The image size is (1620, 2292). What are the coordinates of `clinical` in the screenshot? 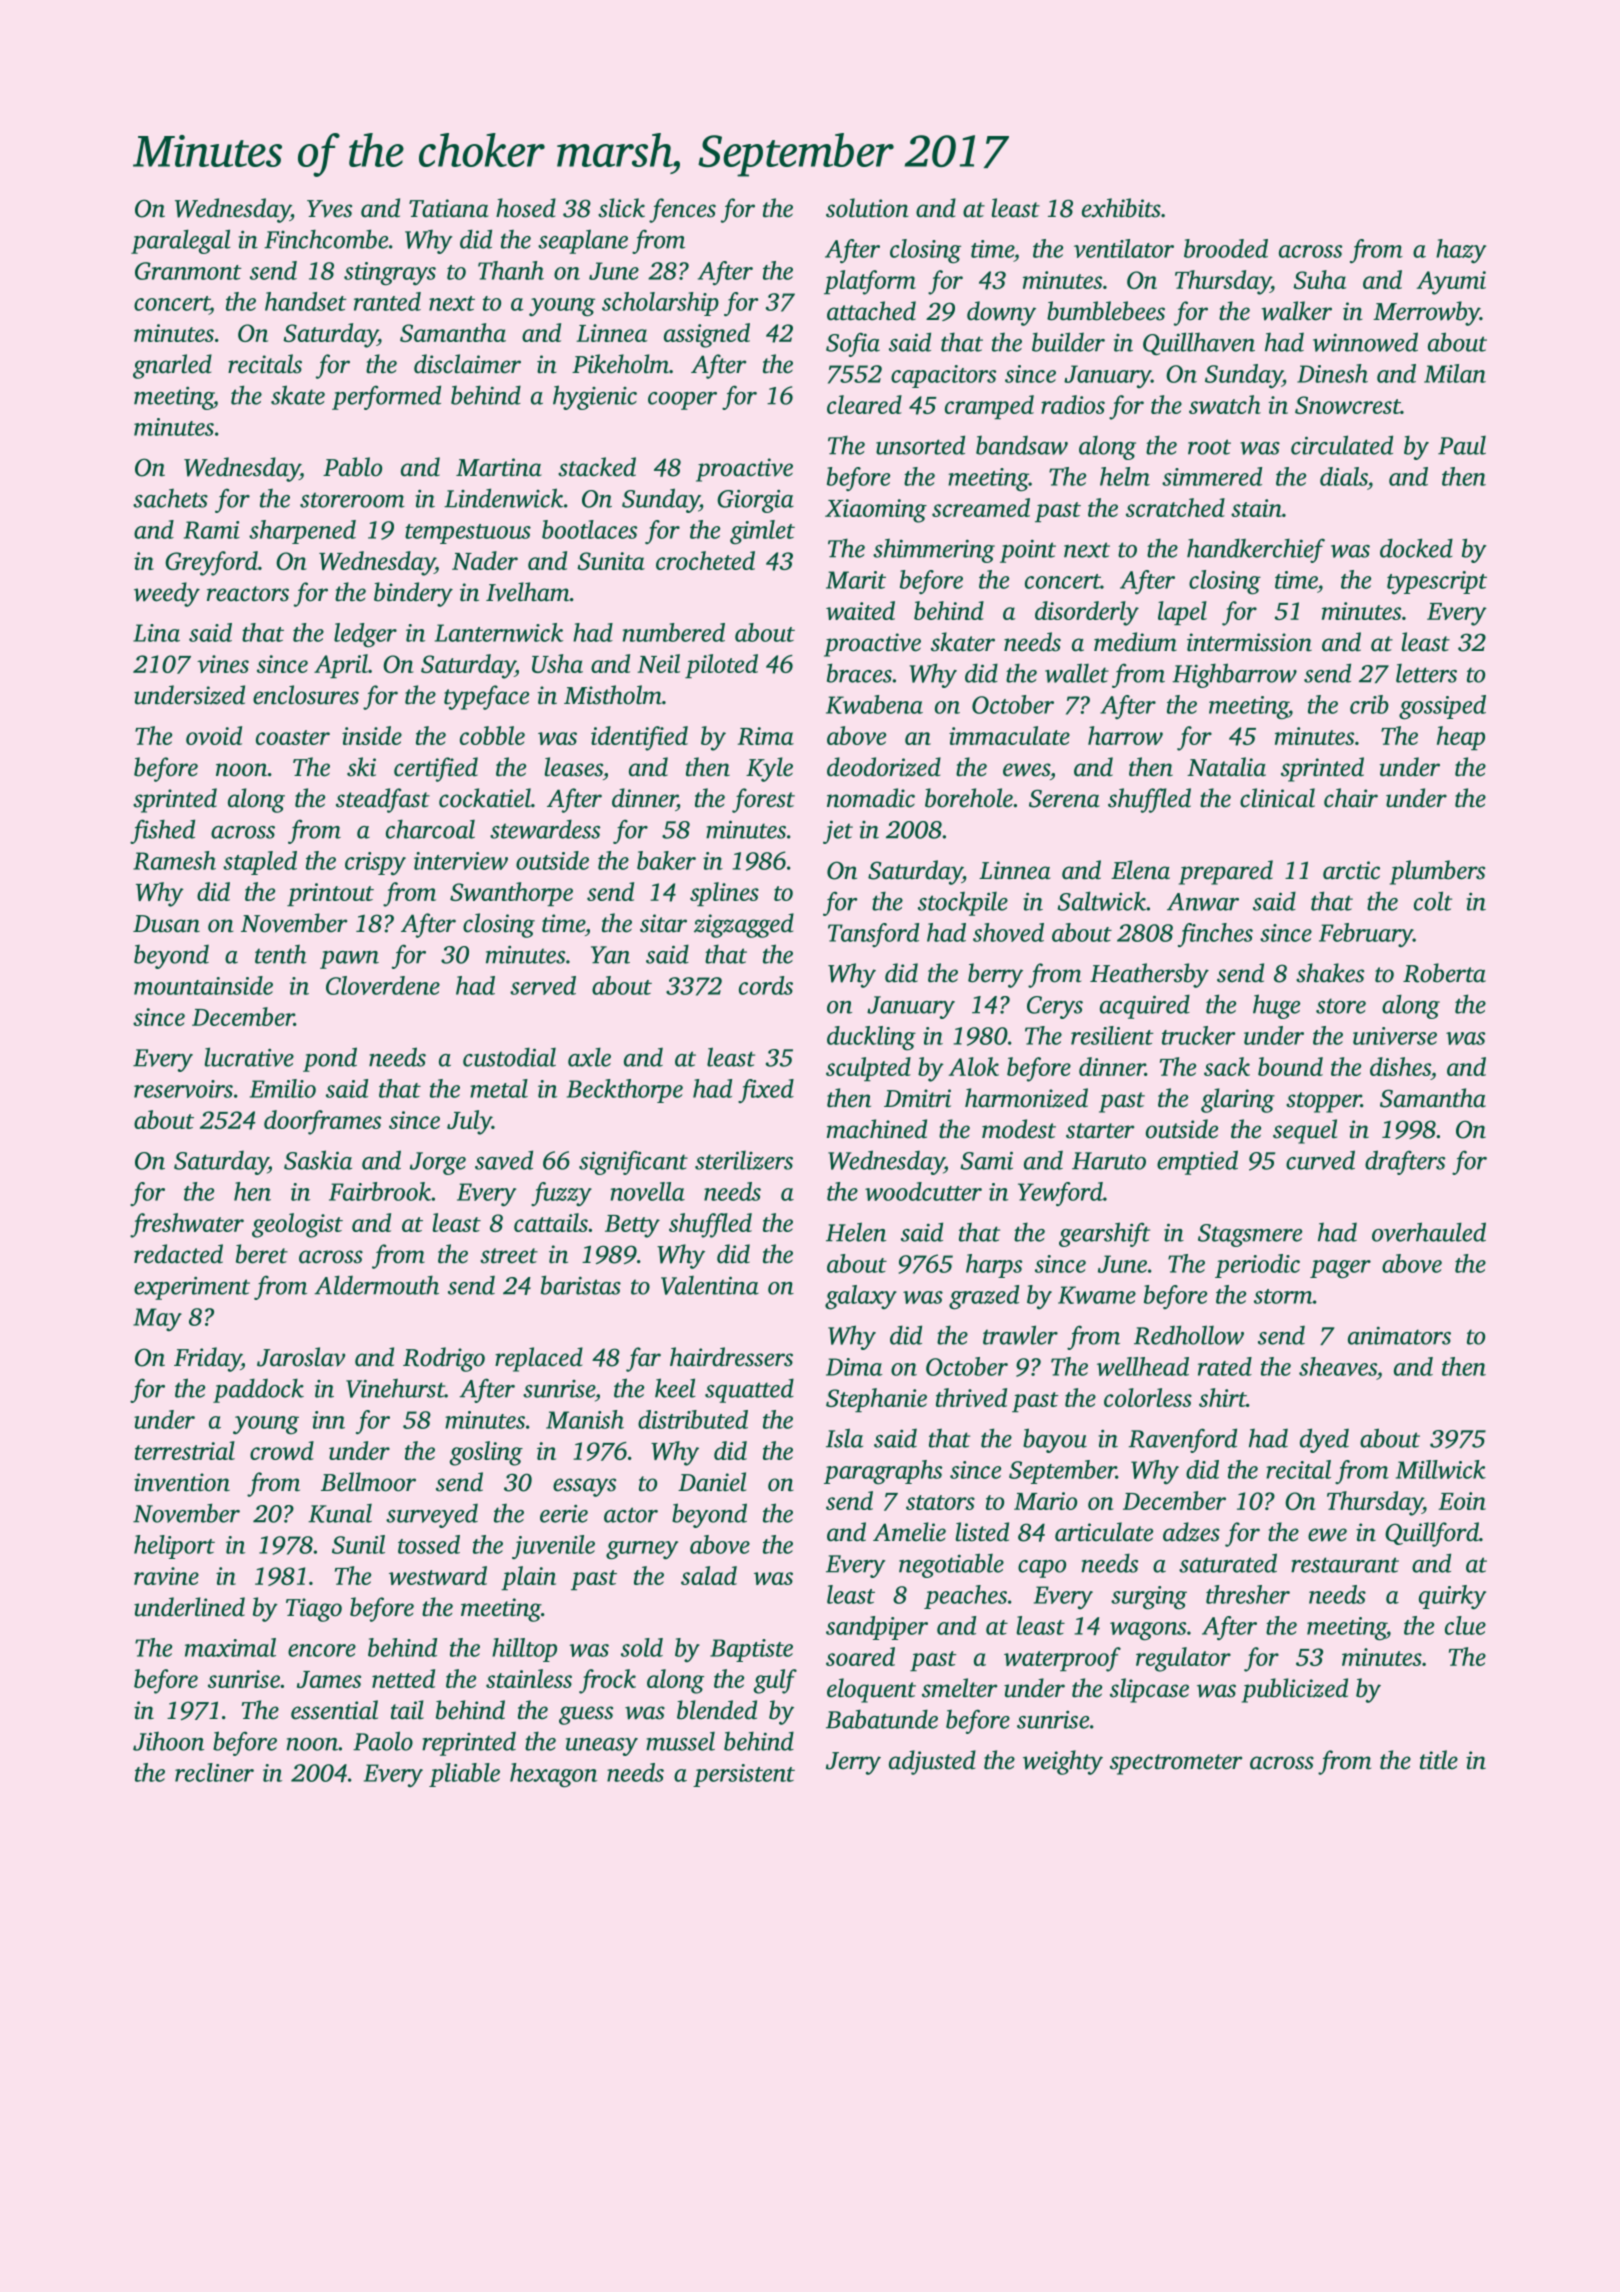 It's located at (1277, 798).
